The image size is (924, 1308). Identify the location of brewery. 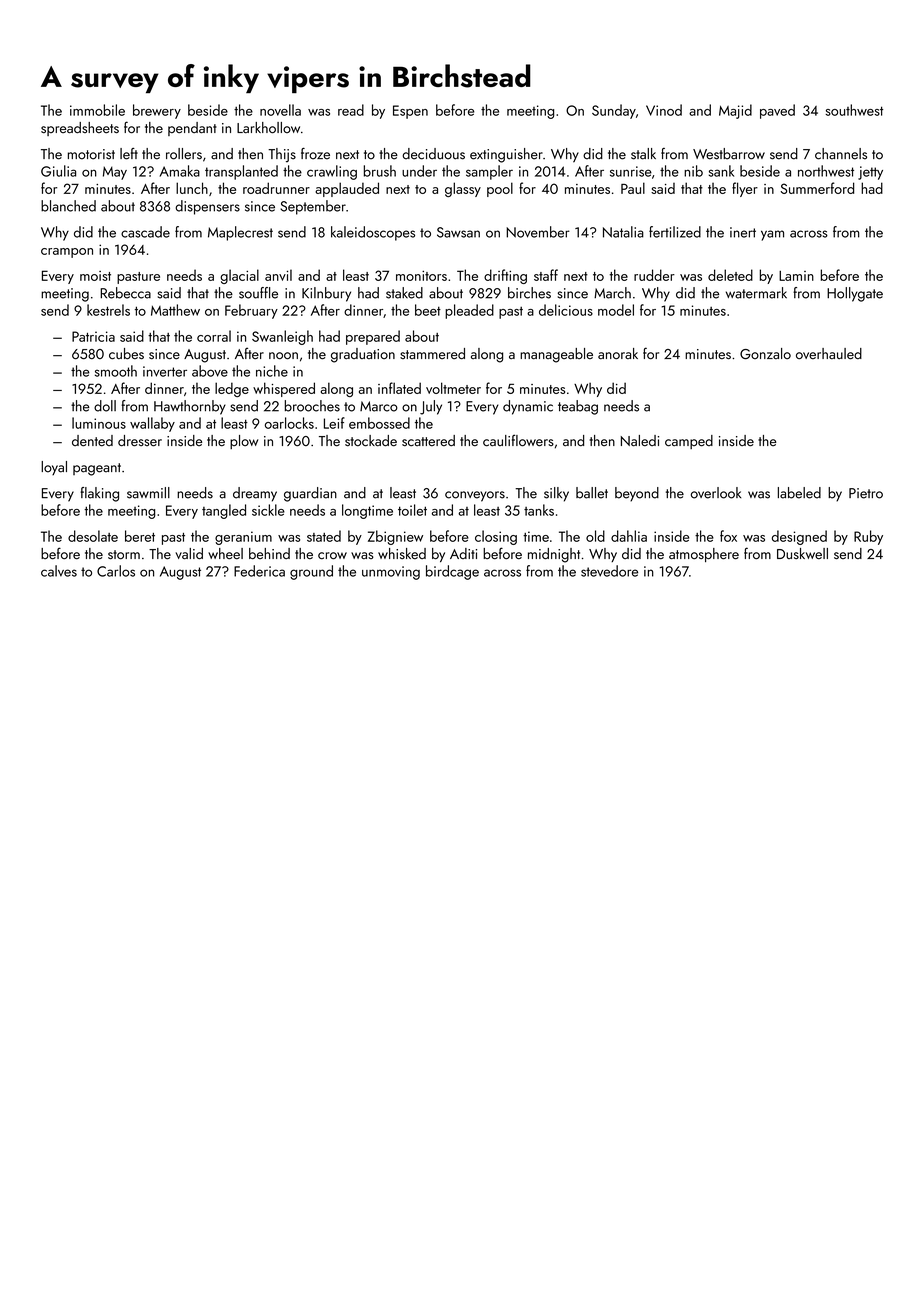
(157, 111).
